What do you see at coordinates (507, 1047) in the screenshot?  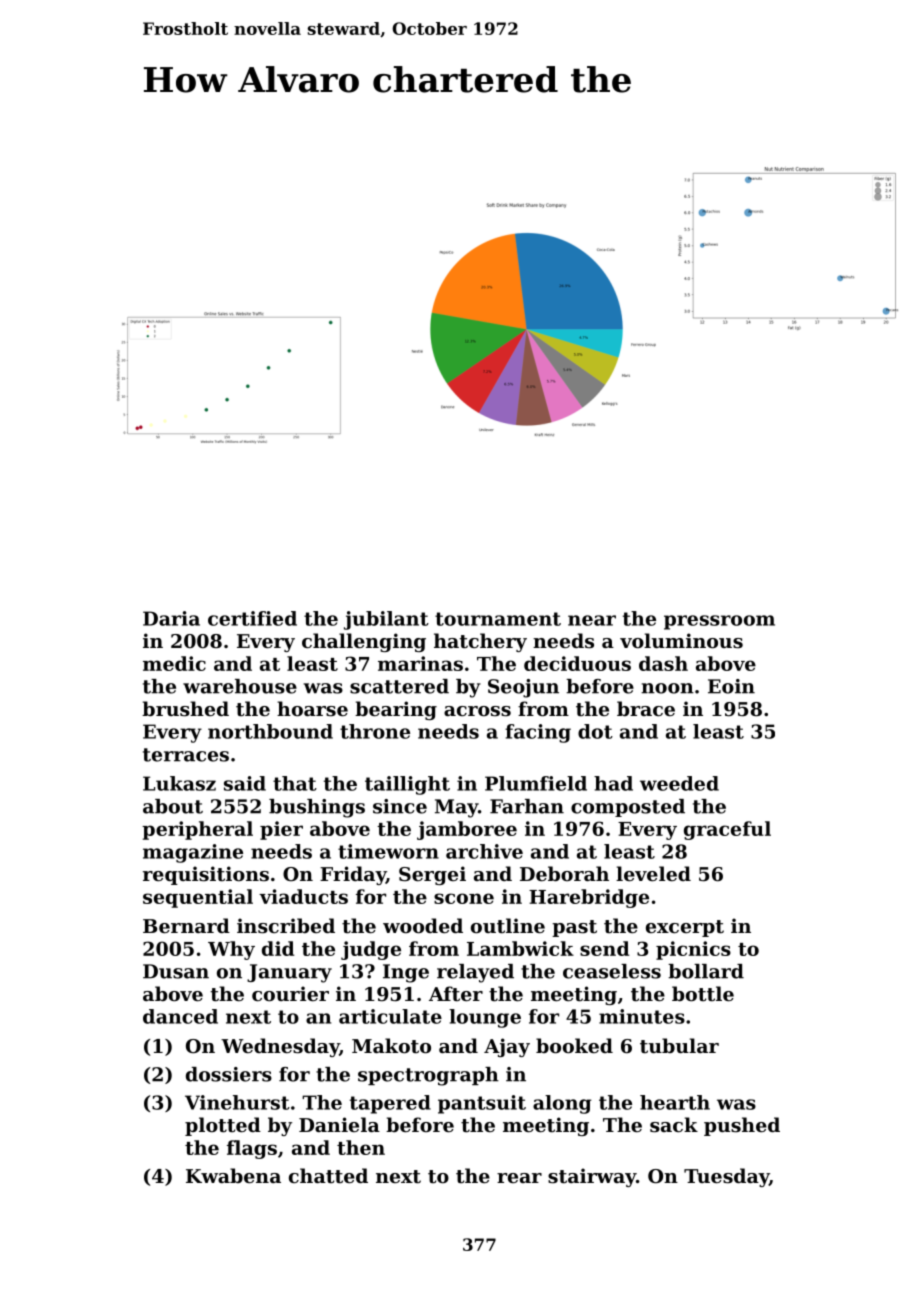 I see `Ajay` at bounding box center [507, 1047].
